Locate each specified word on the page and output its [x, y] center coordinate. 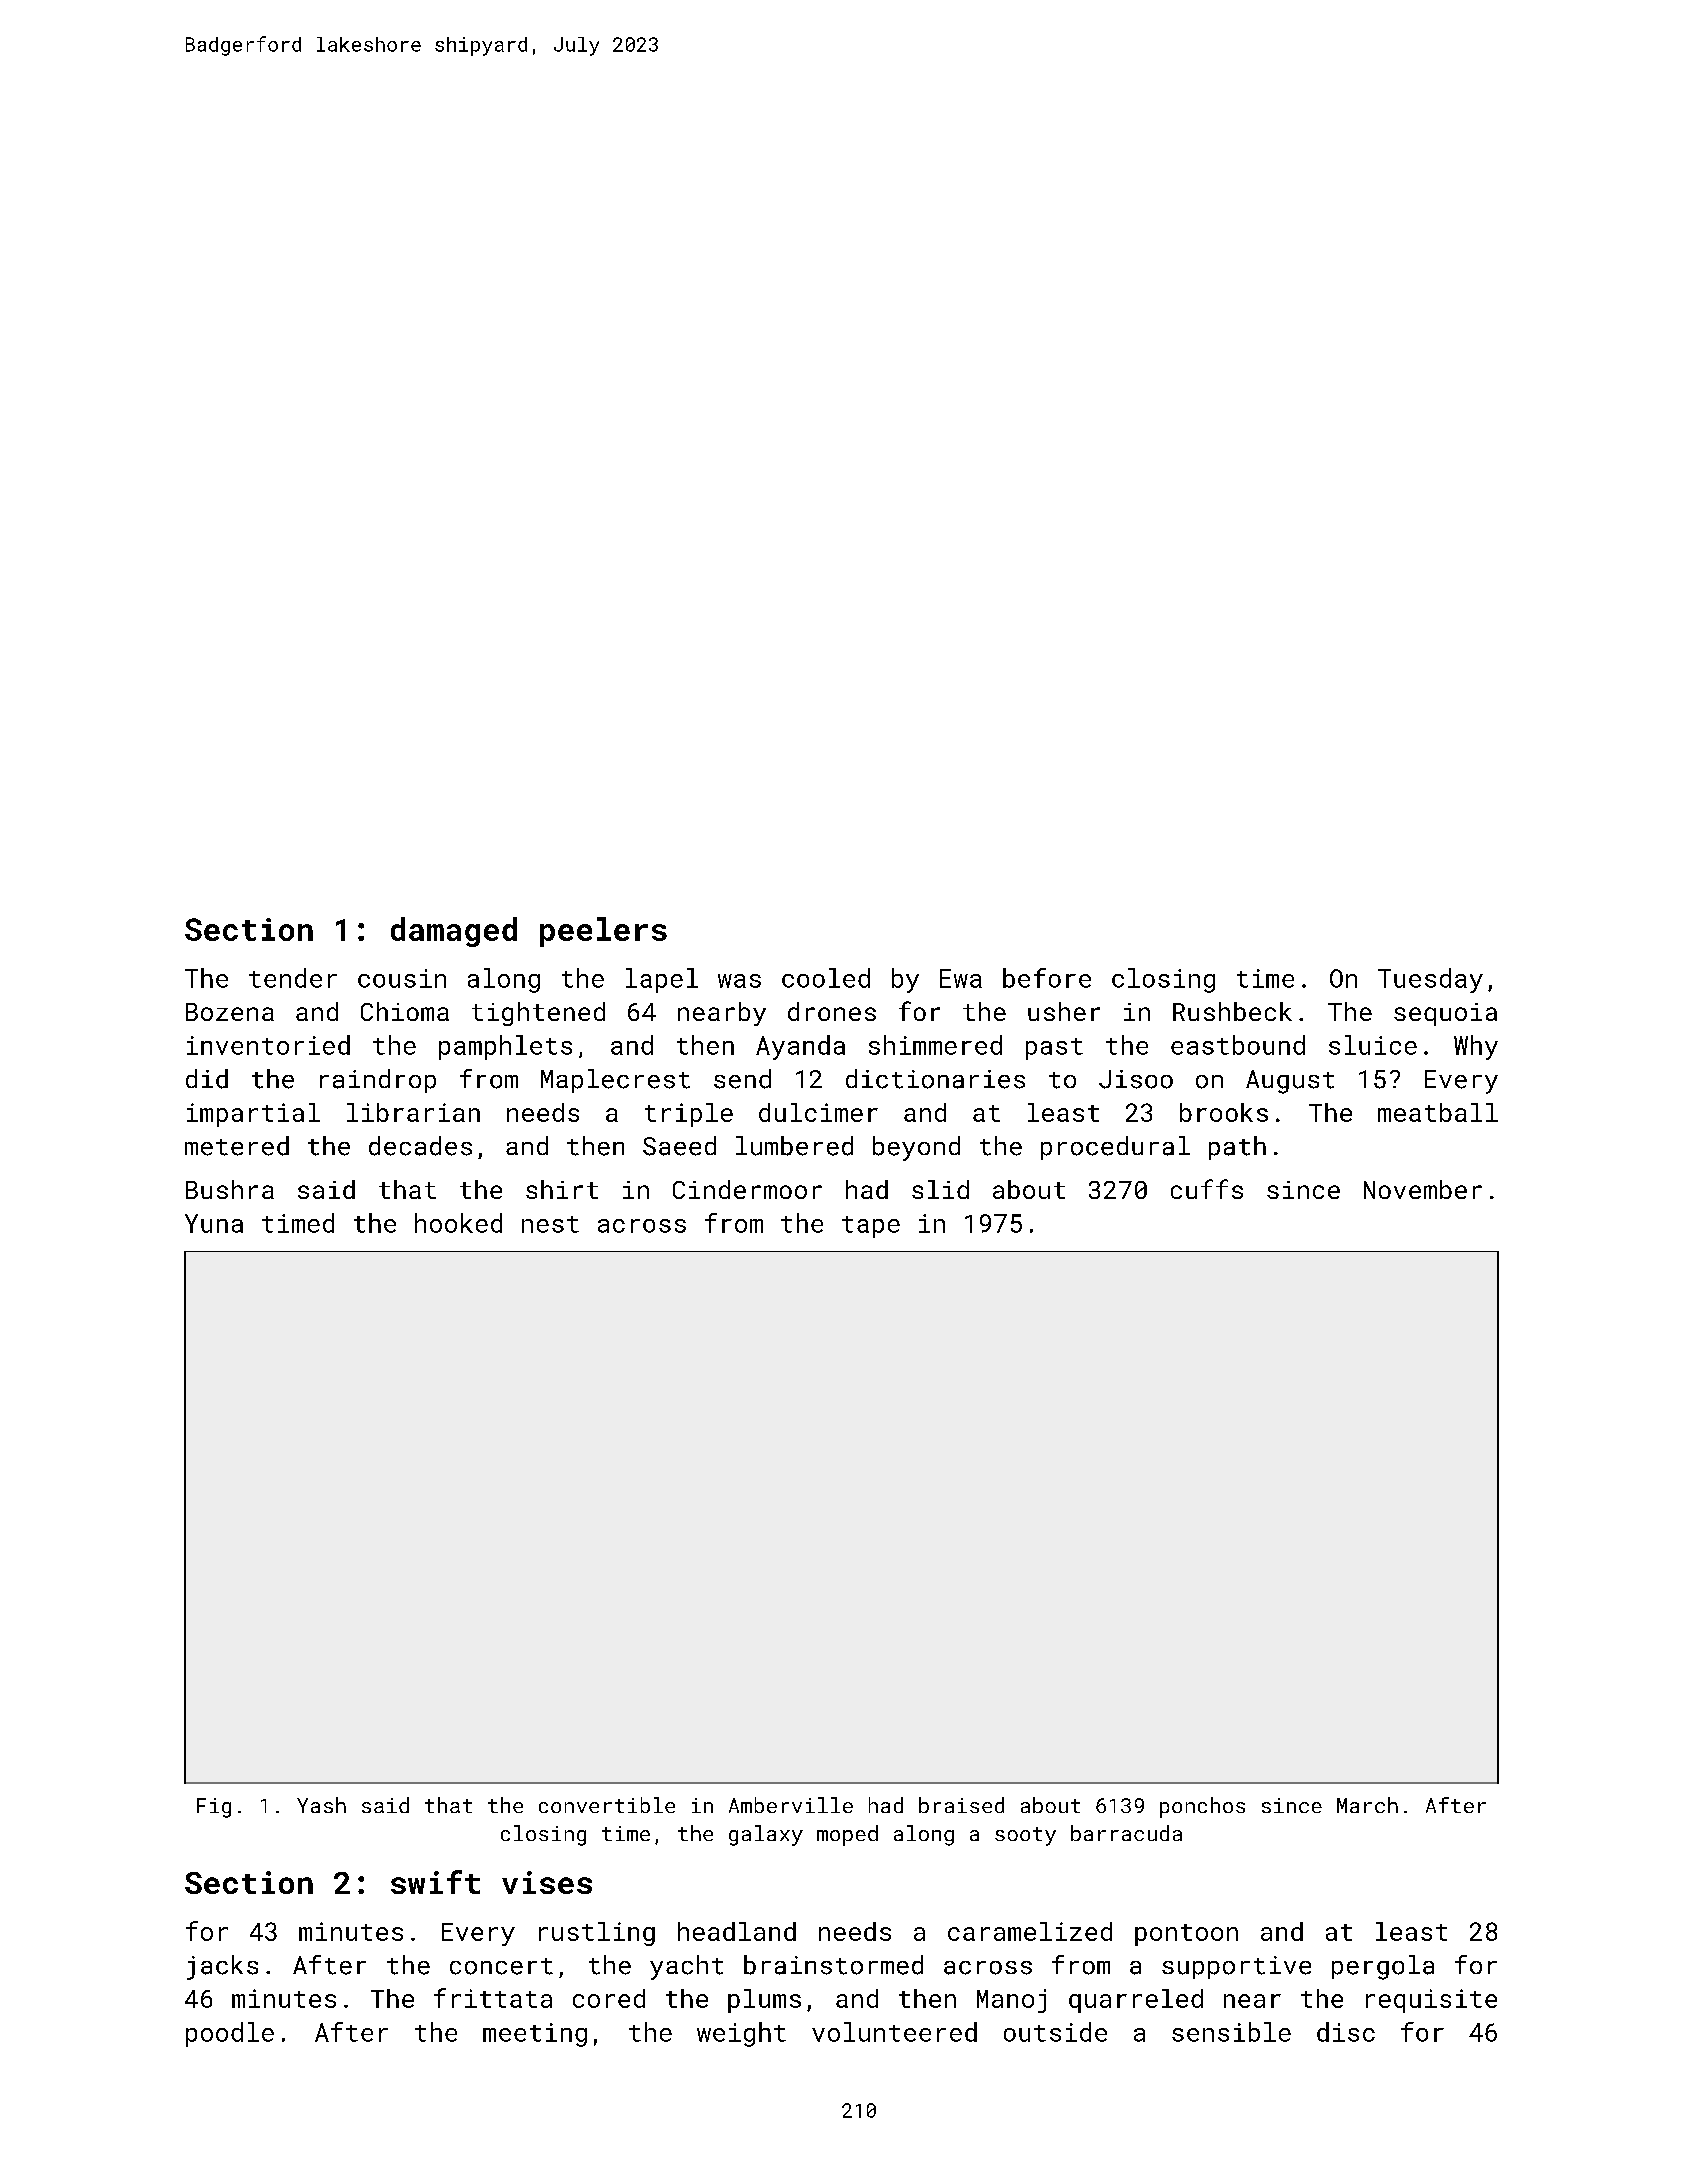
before [1047, 978]
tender [293, 978]
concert [501, 1966]
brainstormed [833, 1965]
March [1367, 1805]
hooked [458, 1223]
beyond [916, 1148]
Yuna [214, 1223]
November [1423, 1189]
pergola [1383, 1967]
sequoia [1445, 1014]
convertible [607, 1805]
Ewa [961, 978]
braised [961, 1805]
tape [871, 1227]
